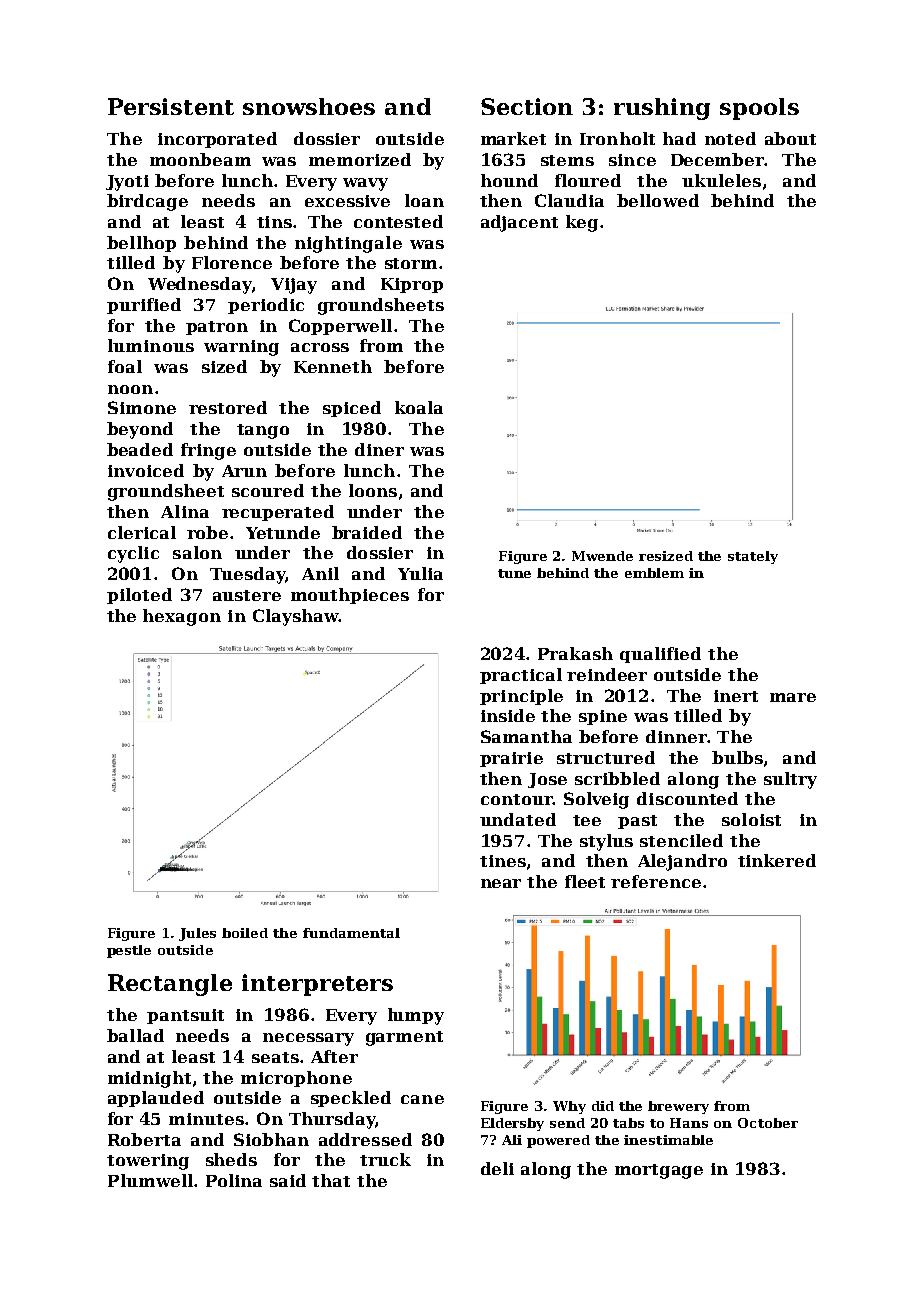  I want to click on cyclic, so click(133, 554).
